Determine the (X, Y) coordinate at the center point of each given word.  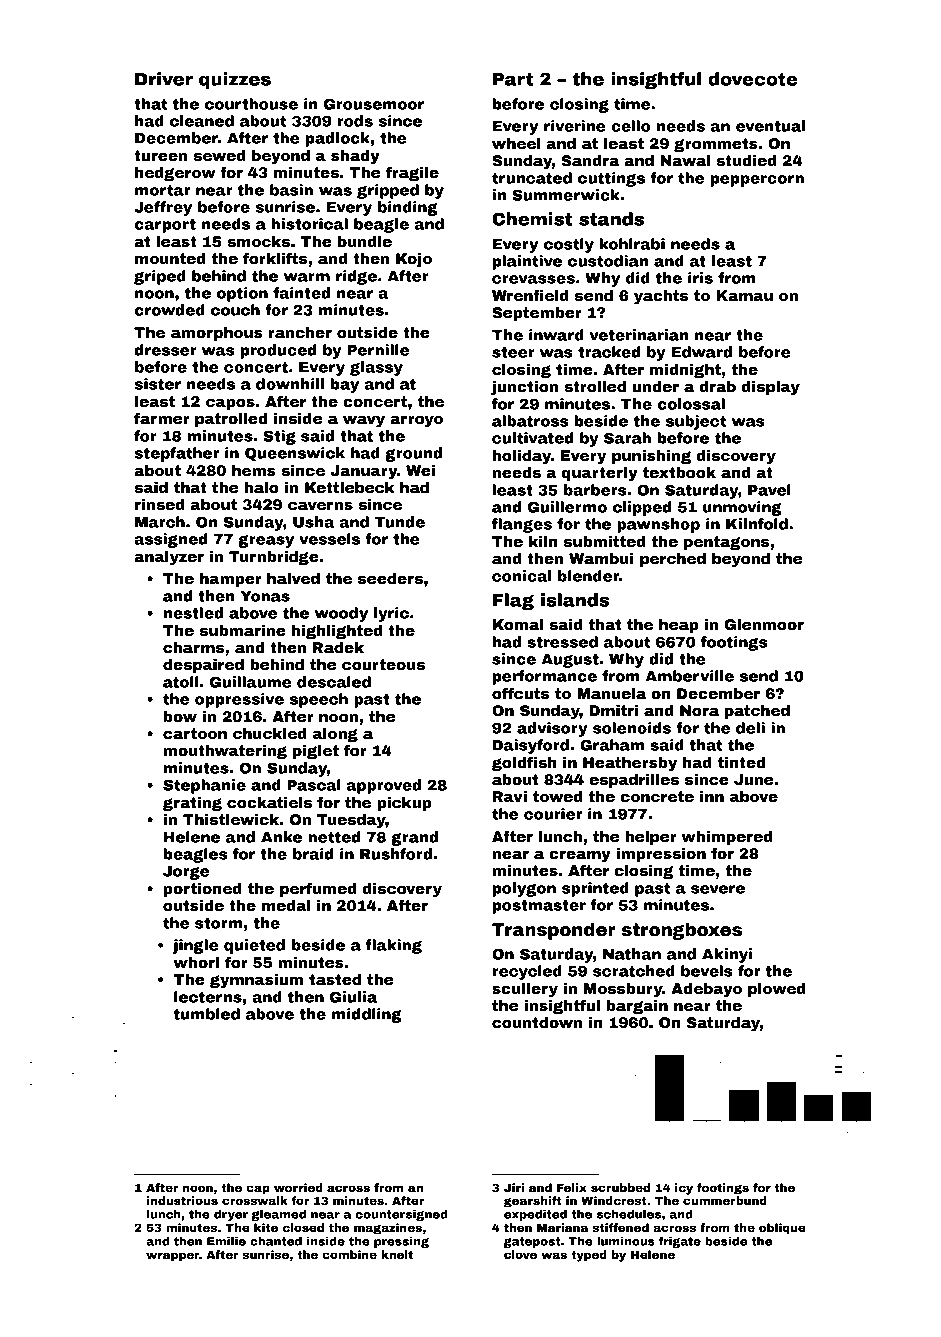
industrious (182, 1200)
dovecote (753, 79)
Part (513, 79)
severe (718, 889)
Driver (164, 79)
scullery (525, 990)
